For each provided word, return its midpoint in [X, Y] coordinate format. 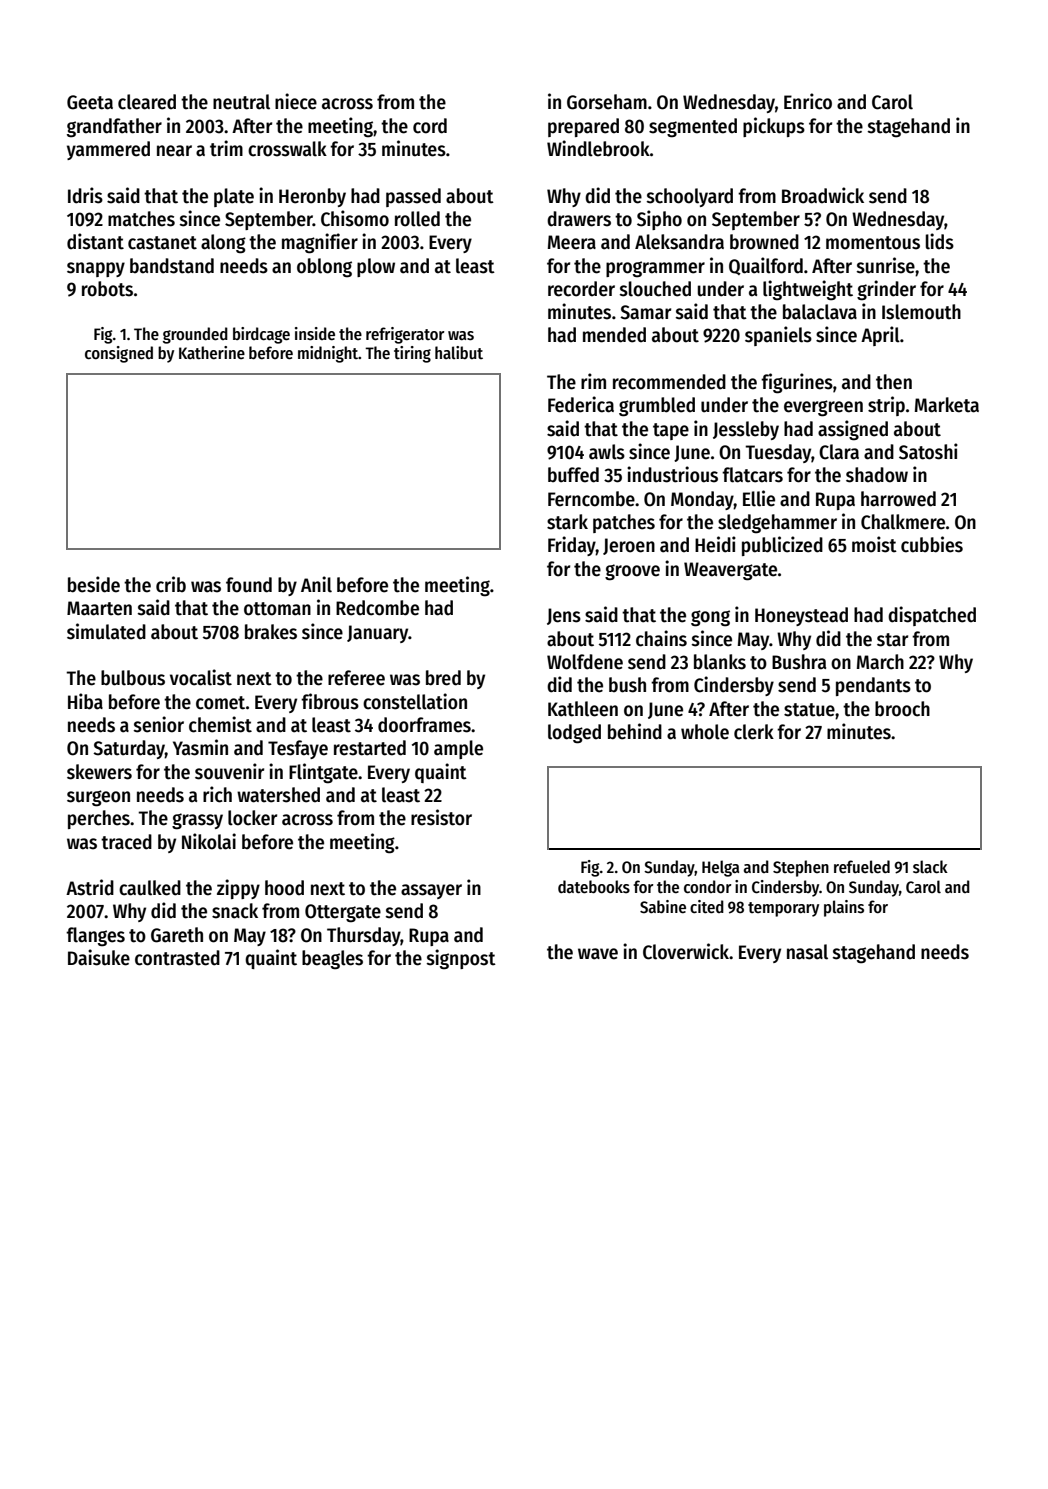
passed [413, 197]
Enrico [808, 101]
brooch [902, 709]
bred [443, 678]
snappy [96, 269]
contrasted [177, 958]
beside [94, 584]
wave [598, 954]
